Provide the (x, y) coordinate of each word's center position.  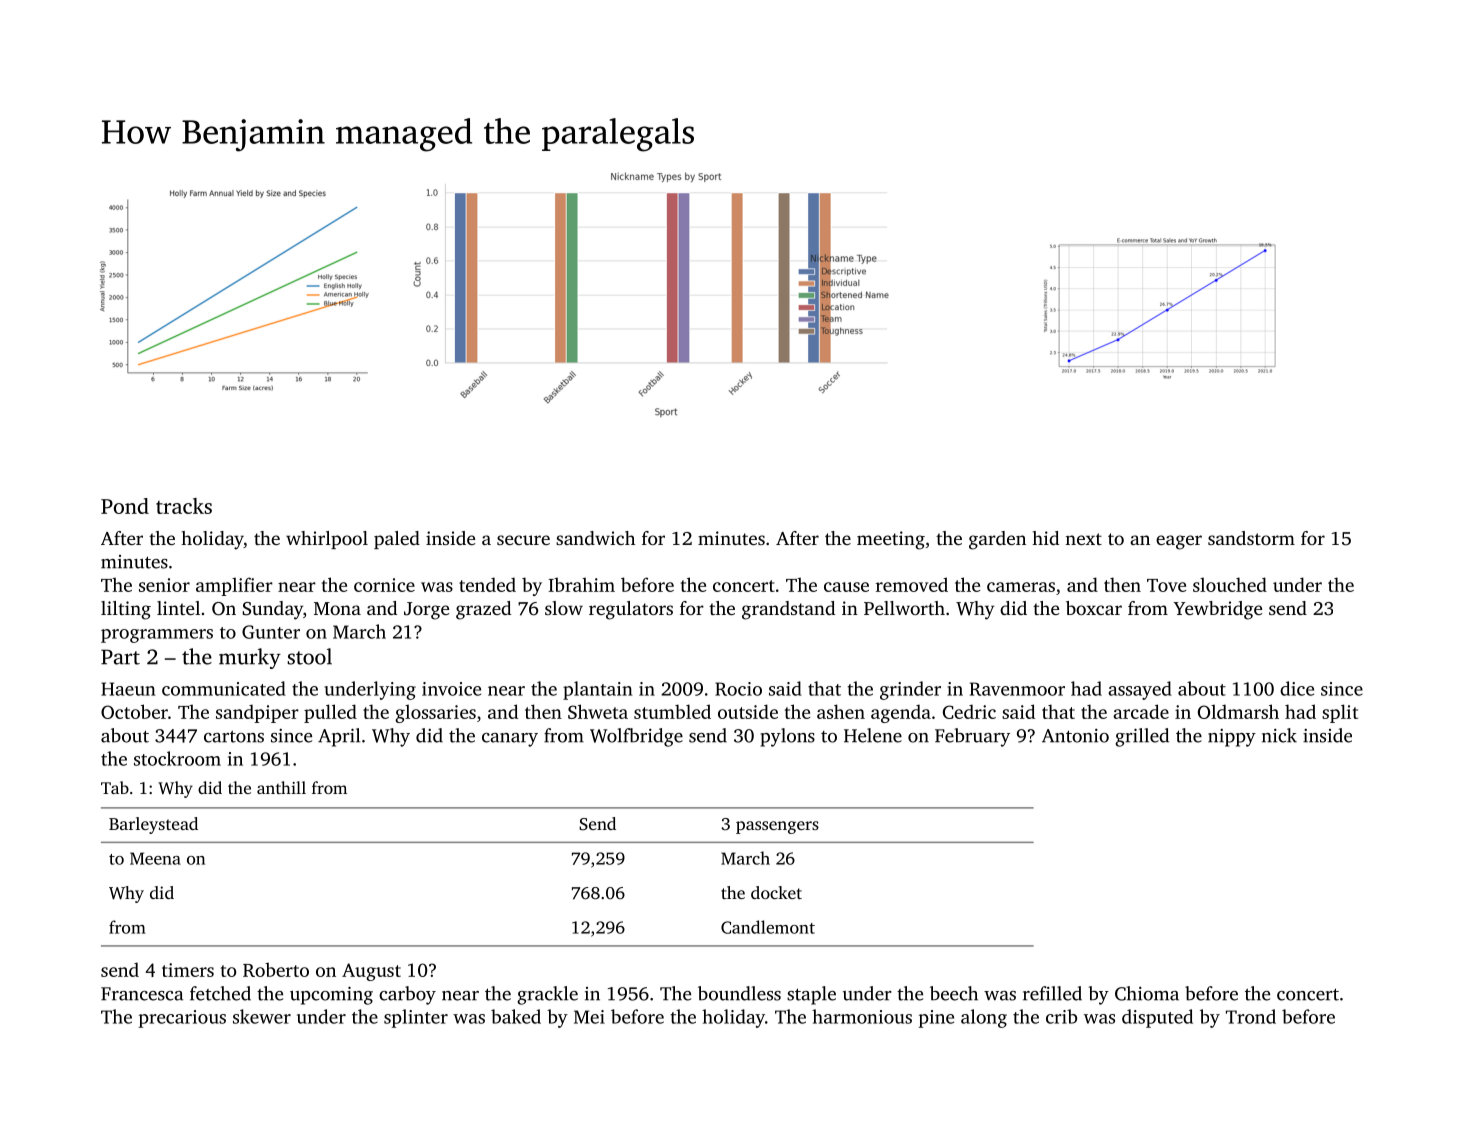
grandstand (788, 610)
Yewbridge (1217, 610)
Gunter (271, 632)
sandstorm (1251, 538)
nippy (1232, 738)
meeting (891, 540)
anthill (281, 787)
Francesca (142, 994)
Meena (155, 858)
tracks (184, 506)
